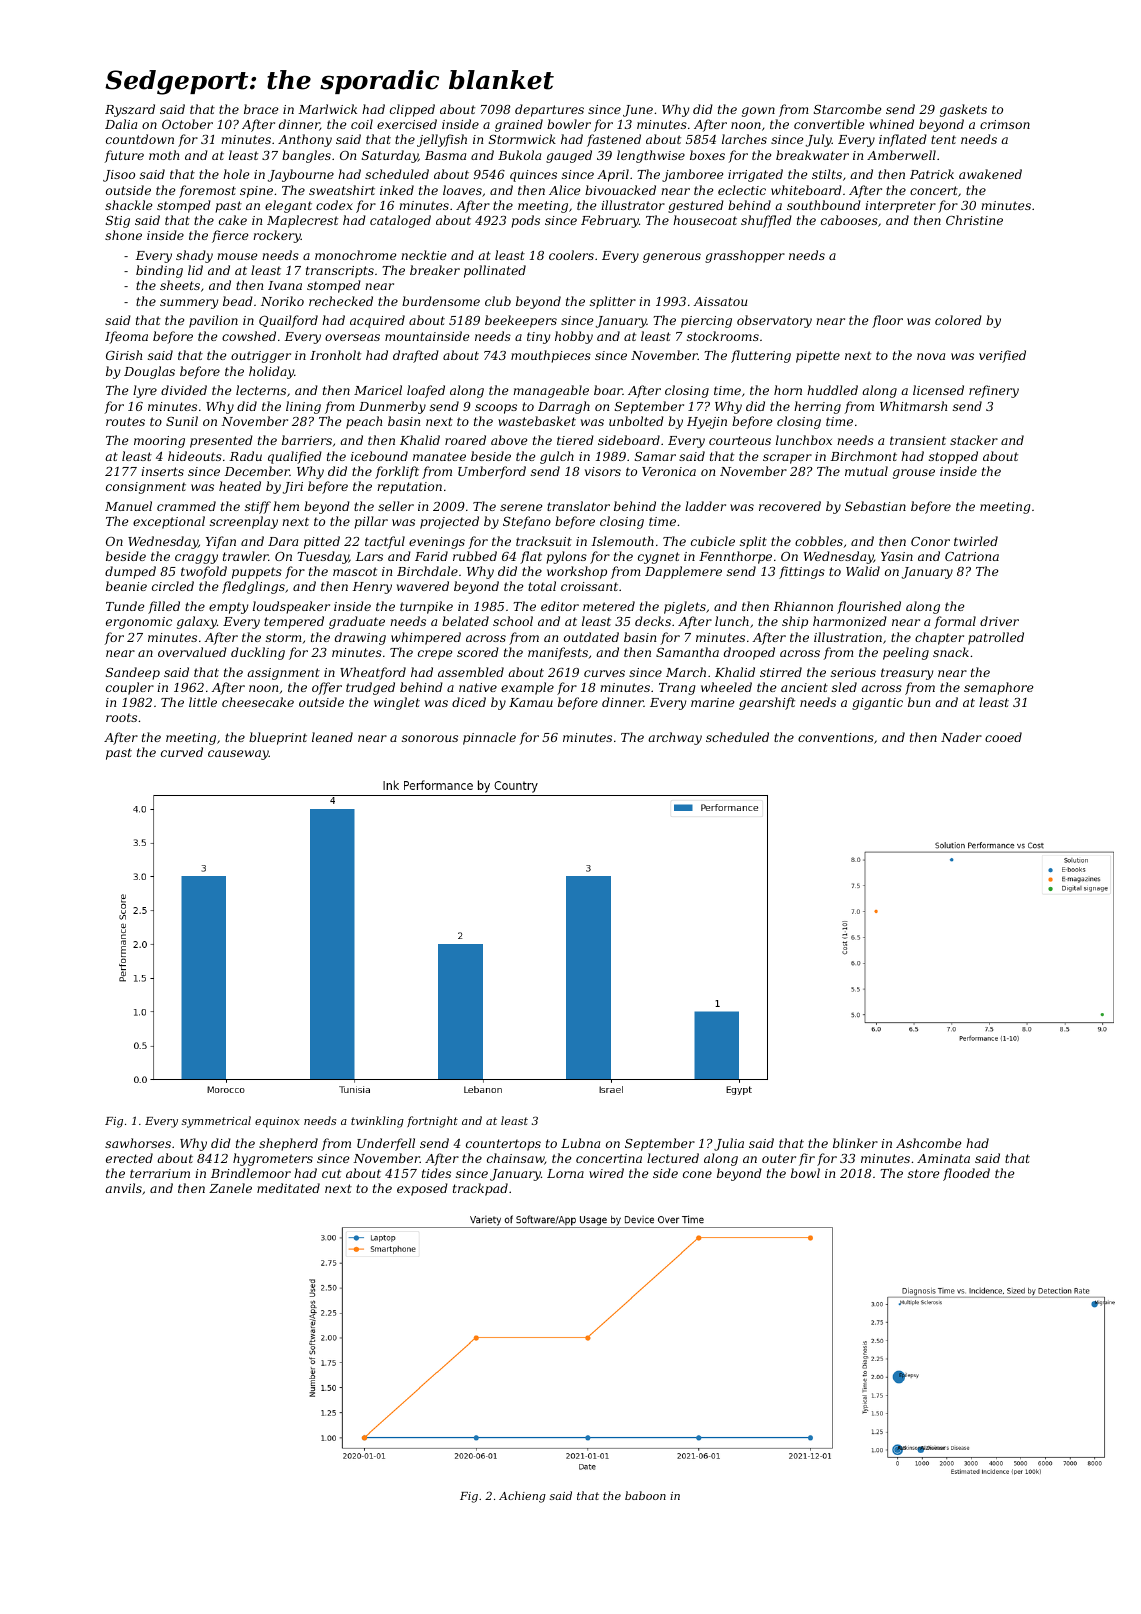 The image size is (1141, 1614). I want to click on causeway, so click(238, 755).
